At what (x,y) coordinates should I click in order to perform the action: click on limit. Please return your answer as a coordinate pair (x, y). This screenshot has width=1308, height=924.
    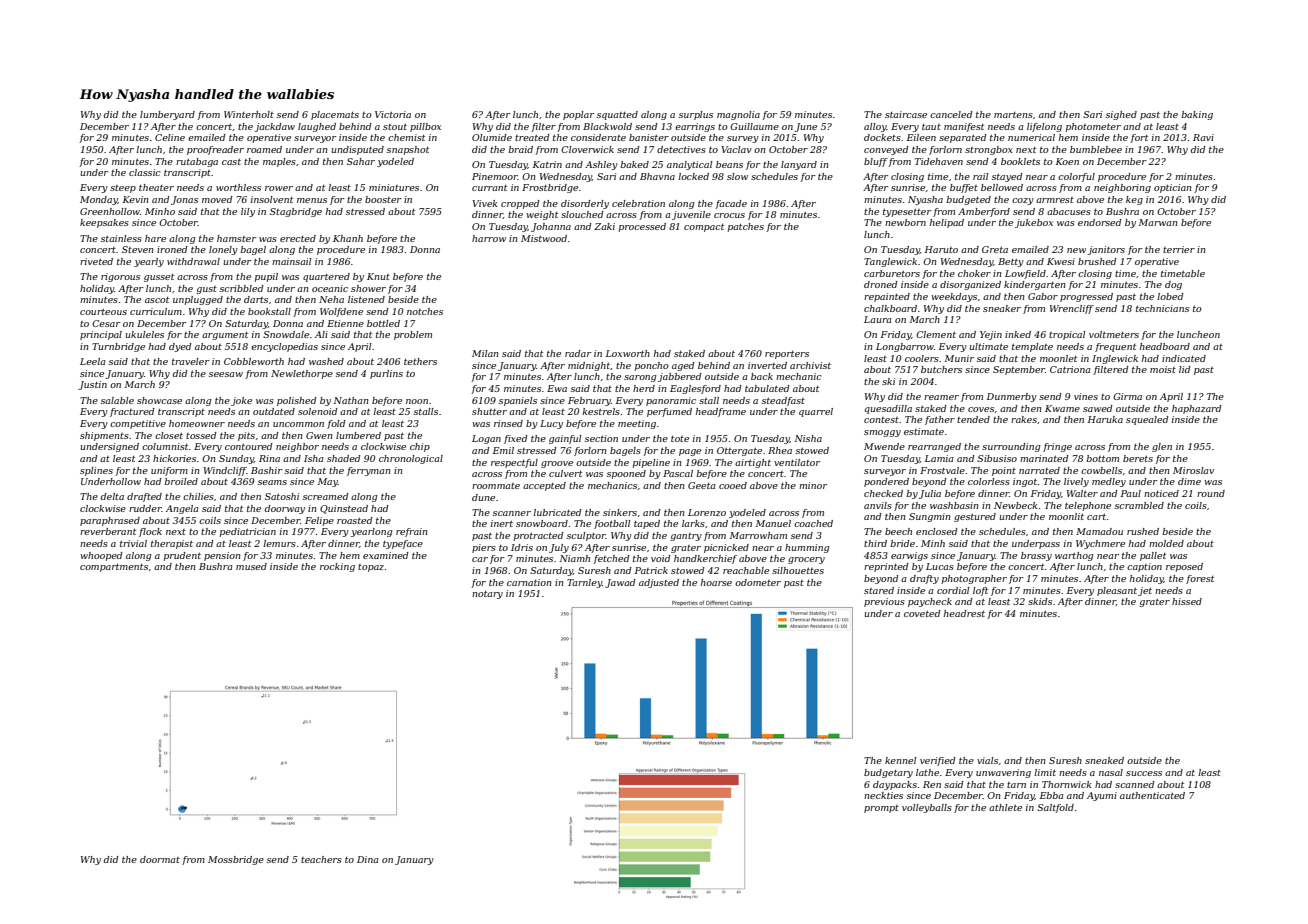
    Looking at the image, I should click on (1045, 772).
